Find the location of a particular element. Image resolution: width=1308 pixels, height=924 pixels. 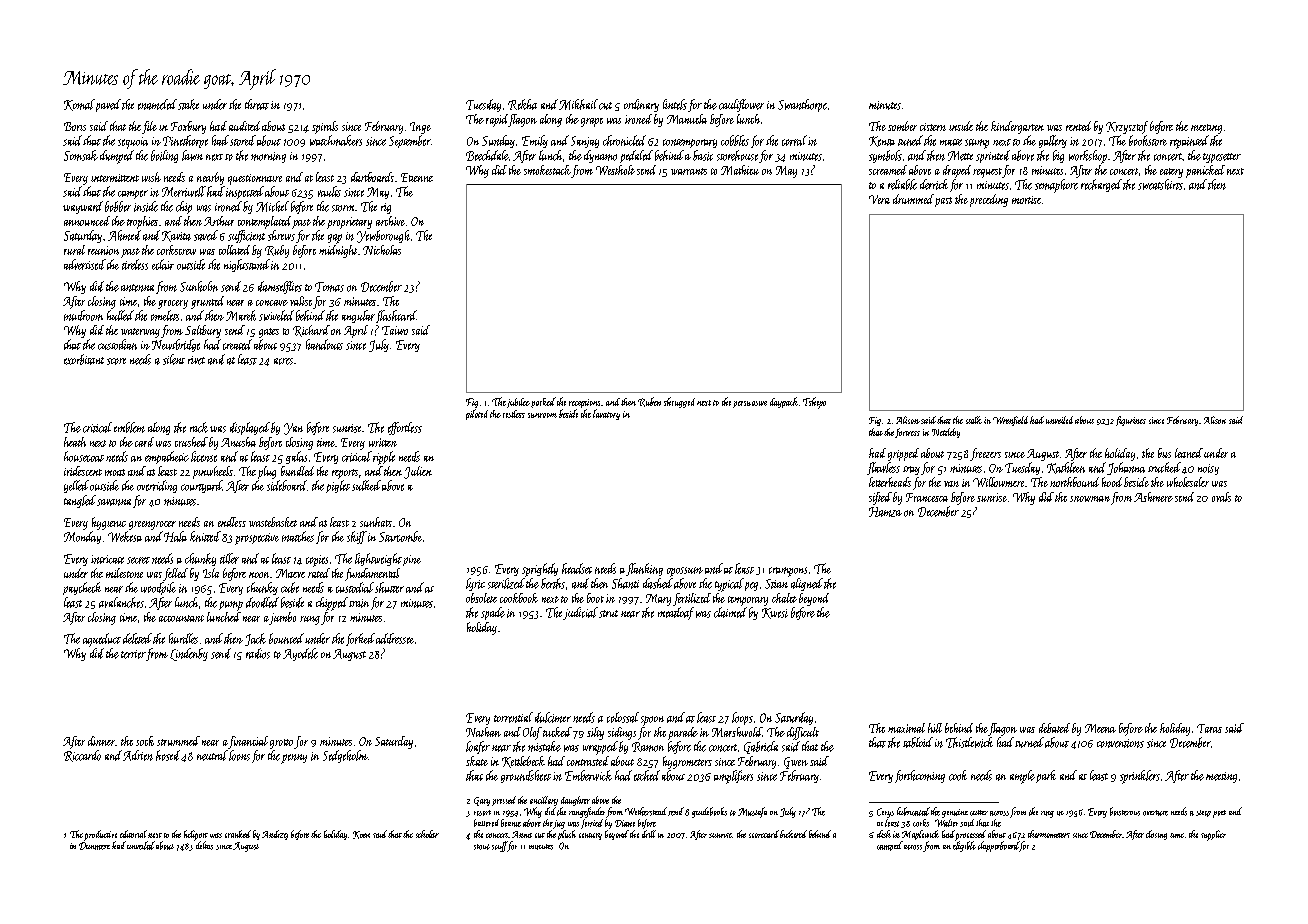

Komal is located at coordinates (79, 105).
